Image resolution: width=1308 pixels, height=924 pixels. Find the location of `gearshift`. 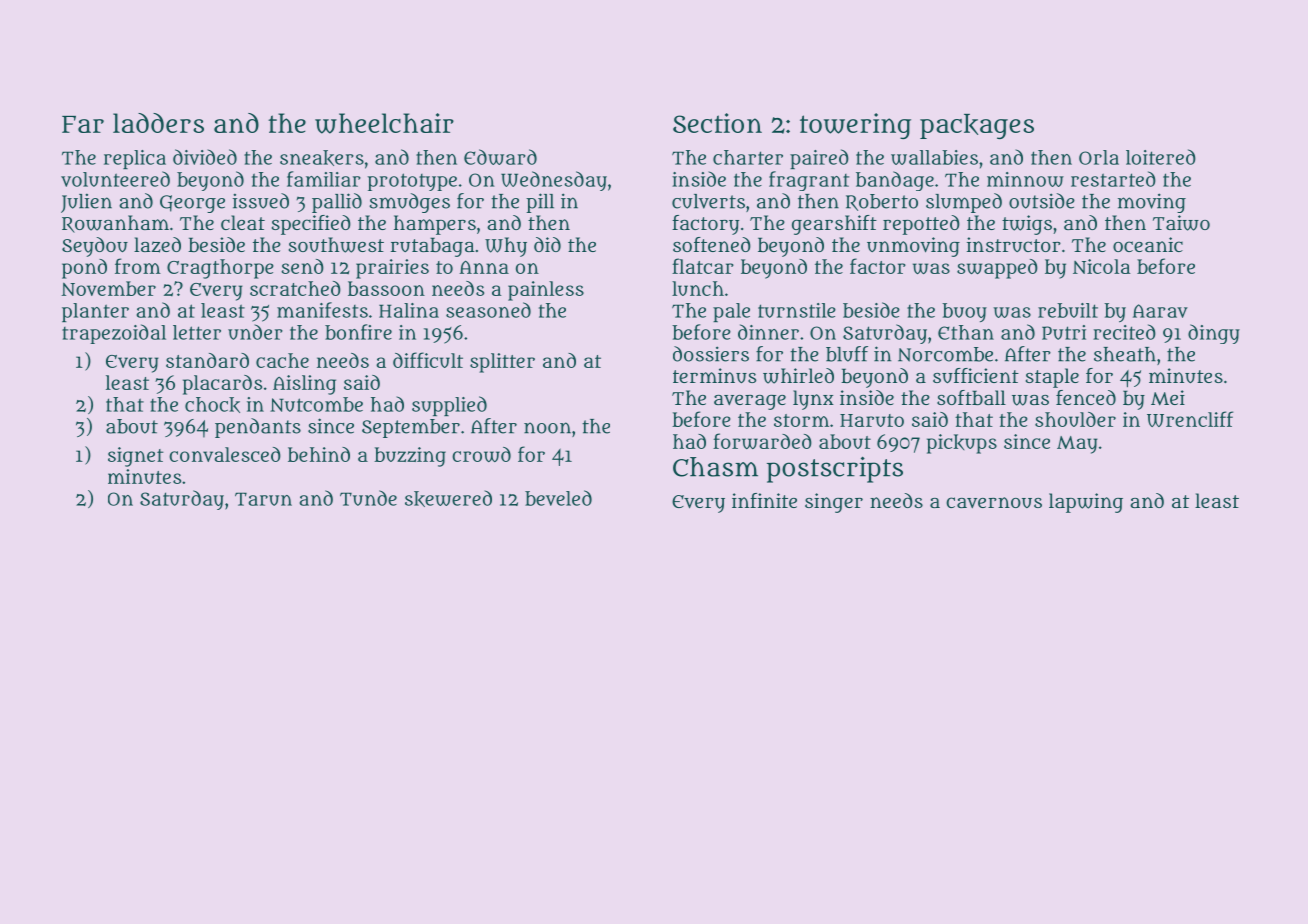

gearshift is located at coordinates (834, 225).
